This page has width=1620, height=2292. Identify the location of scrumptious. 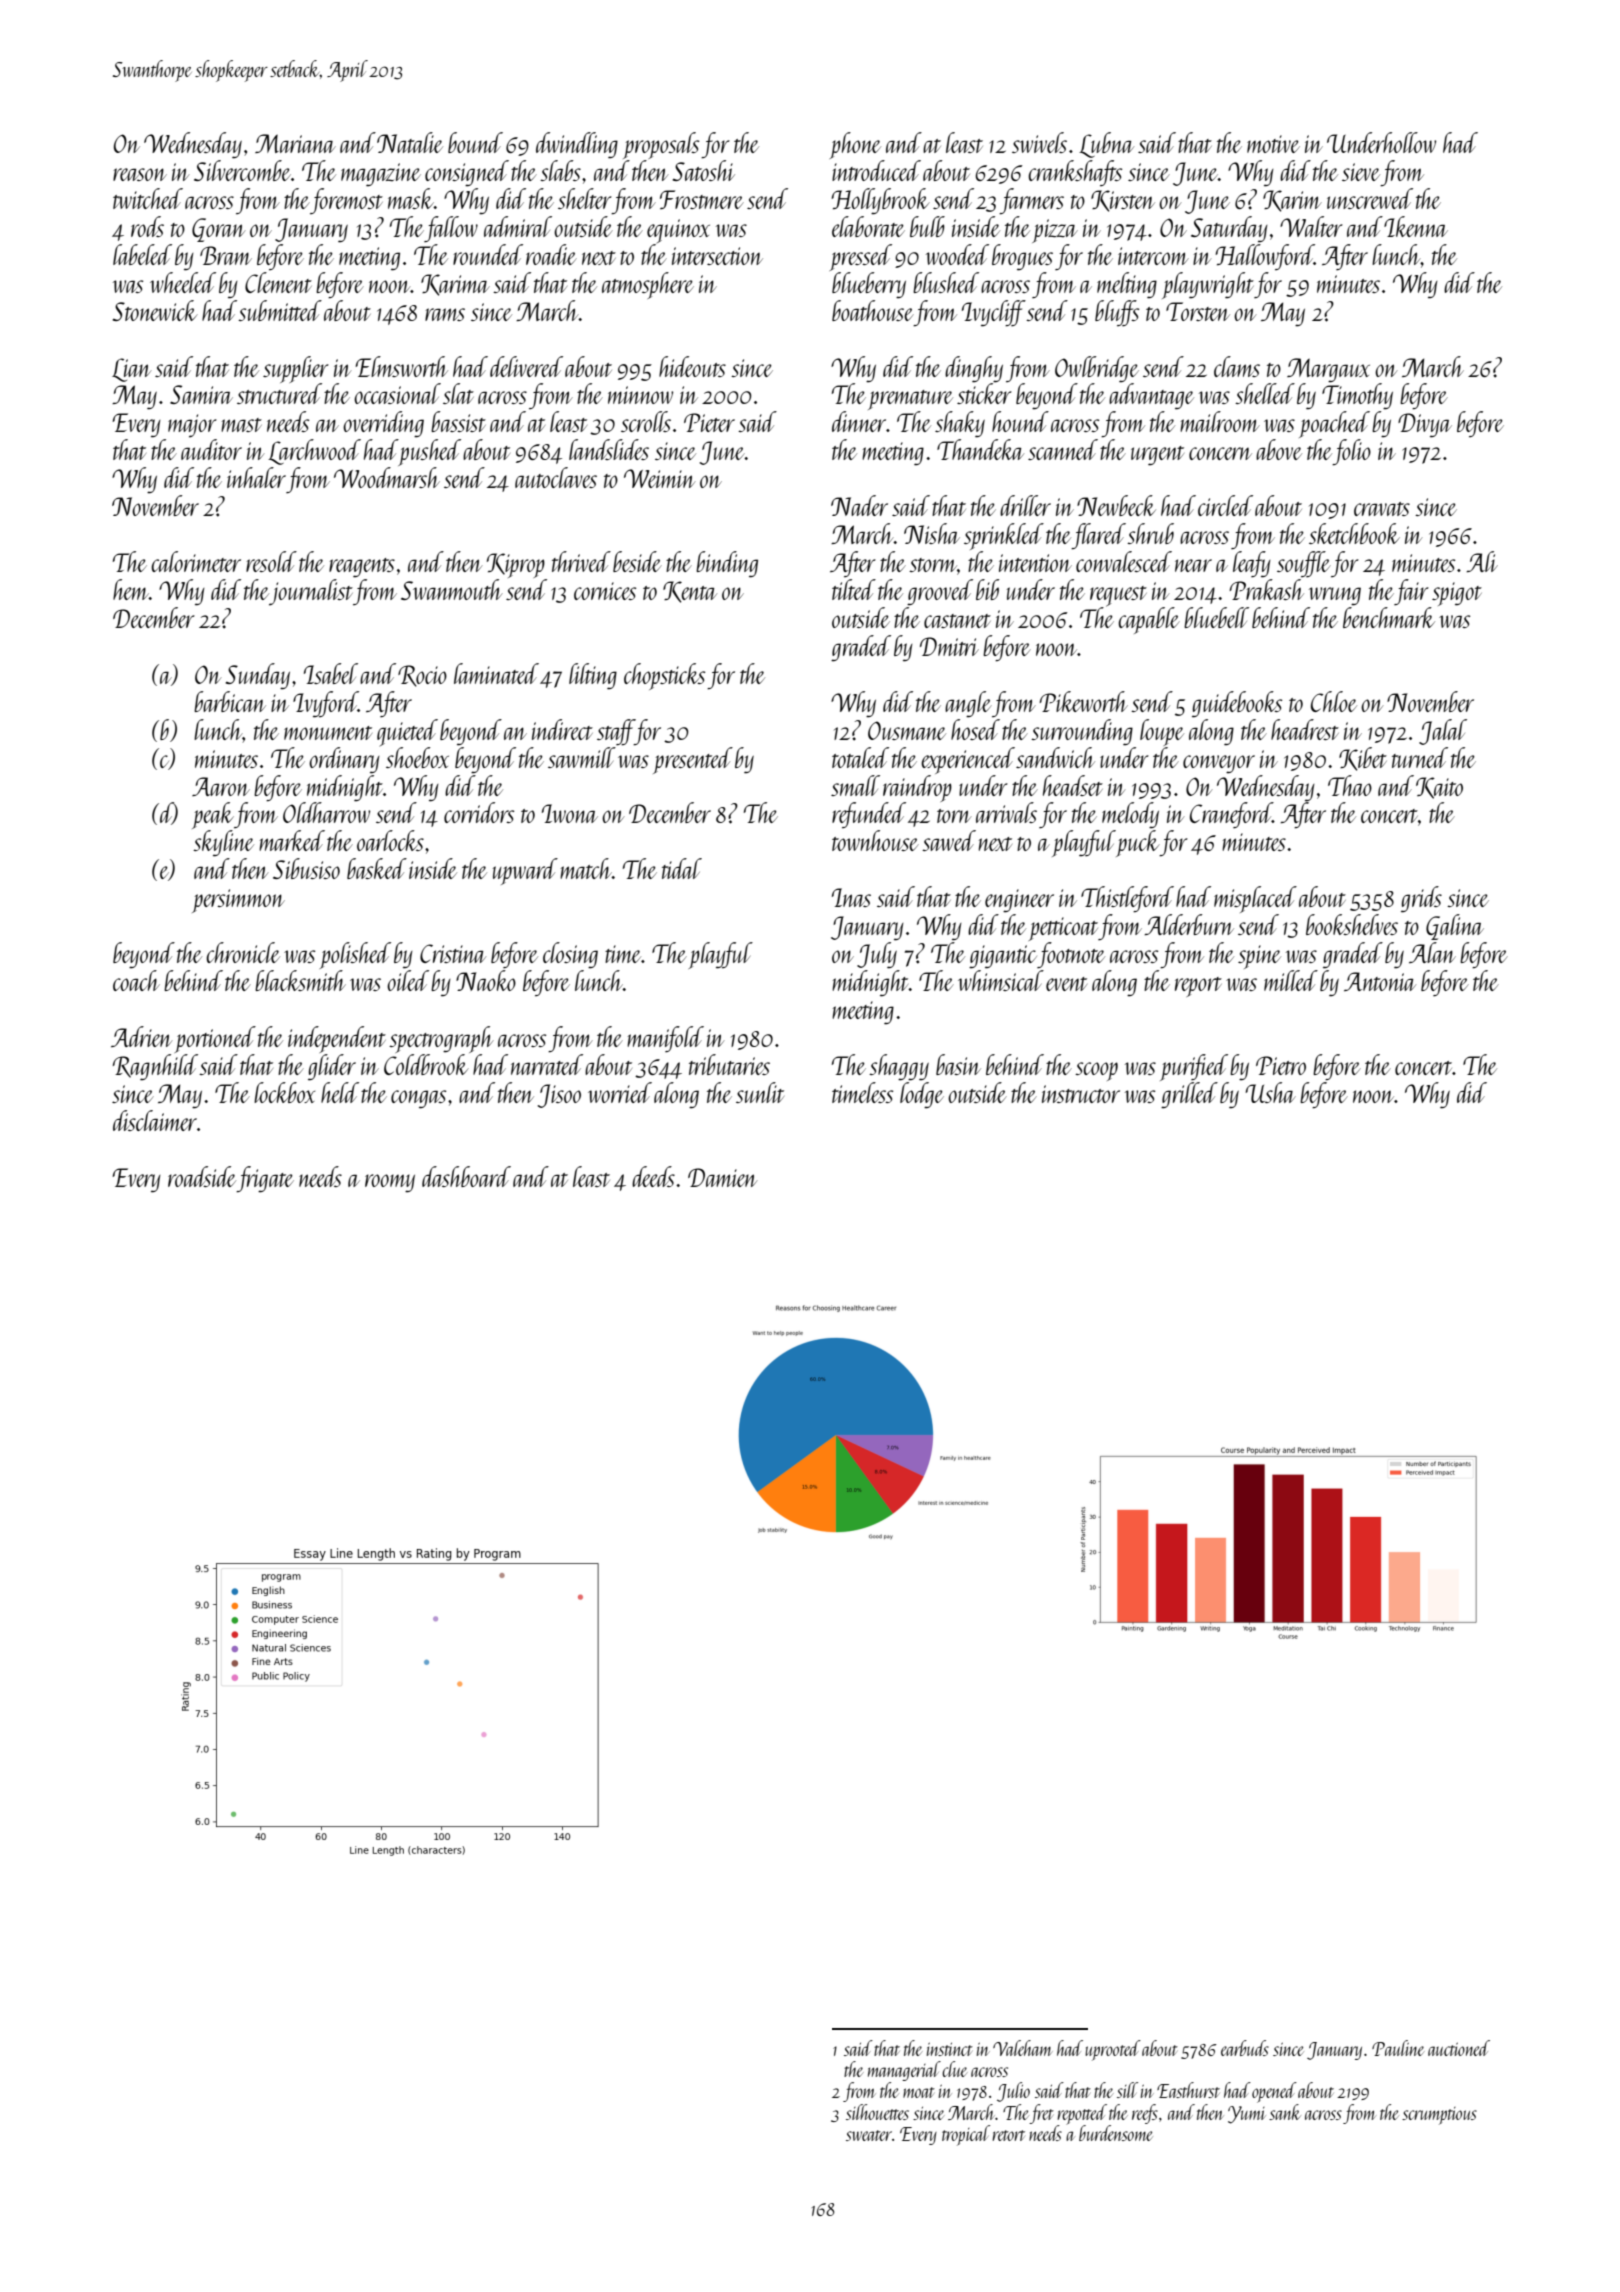
(1439, 2116).
